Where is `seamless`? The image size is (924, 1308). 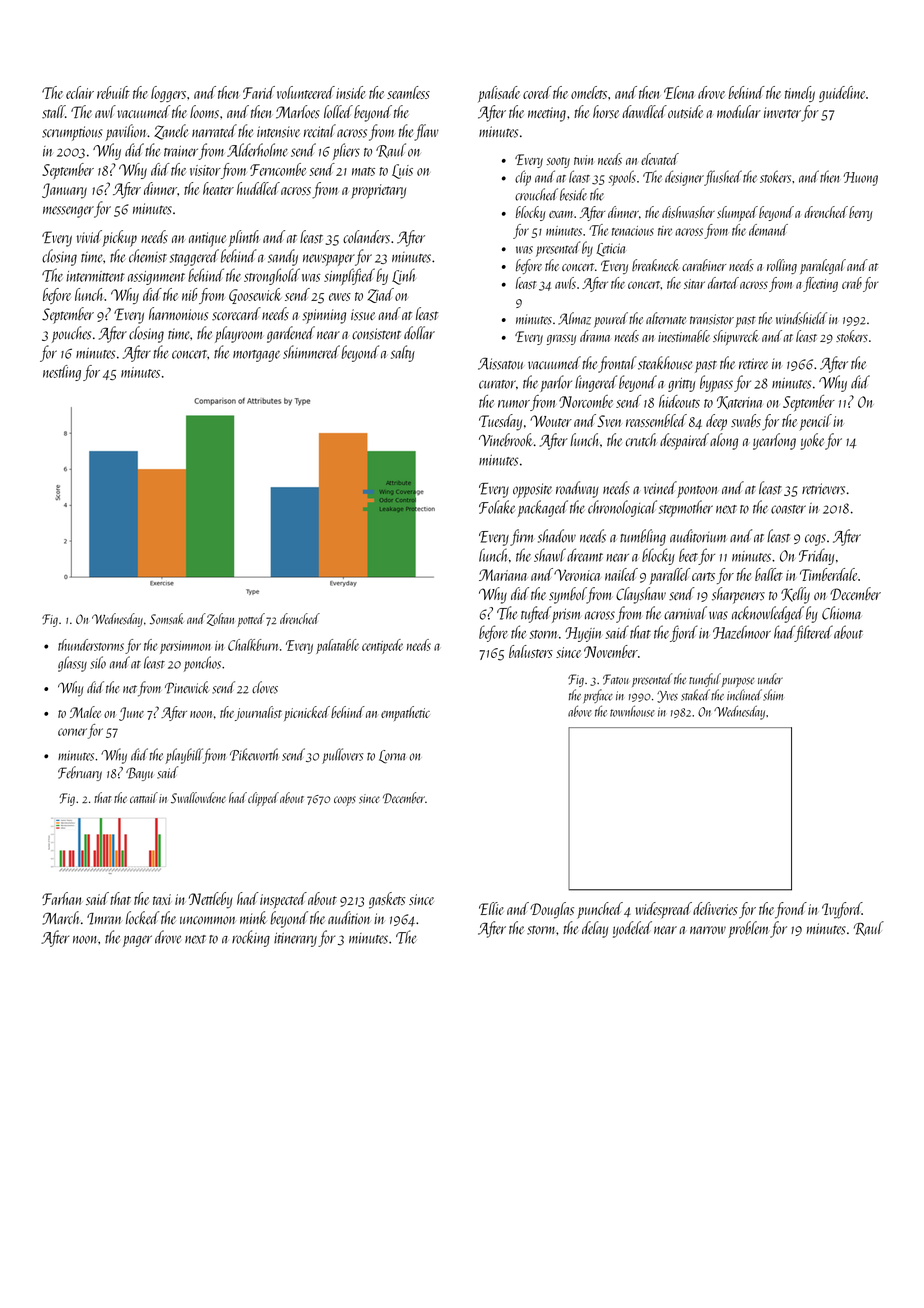 seamless is located at coordinates (408, 92).
